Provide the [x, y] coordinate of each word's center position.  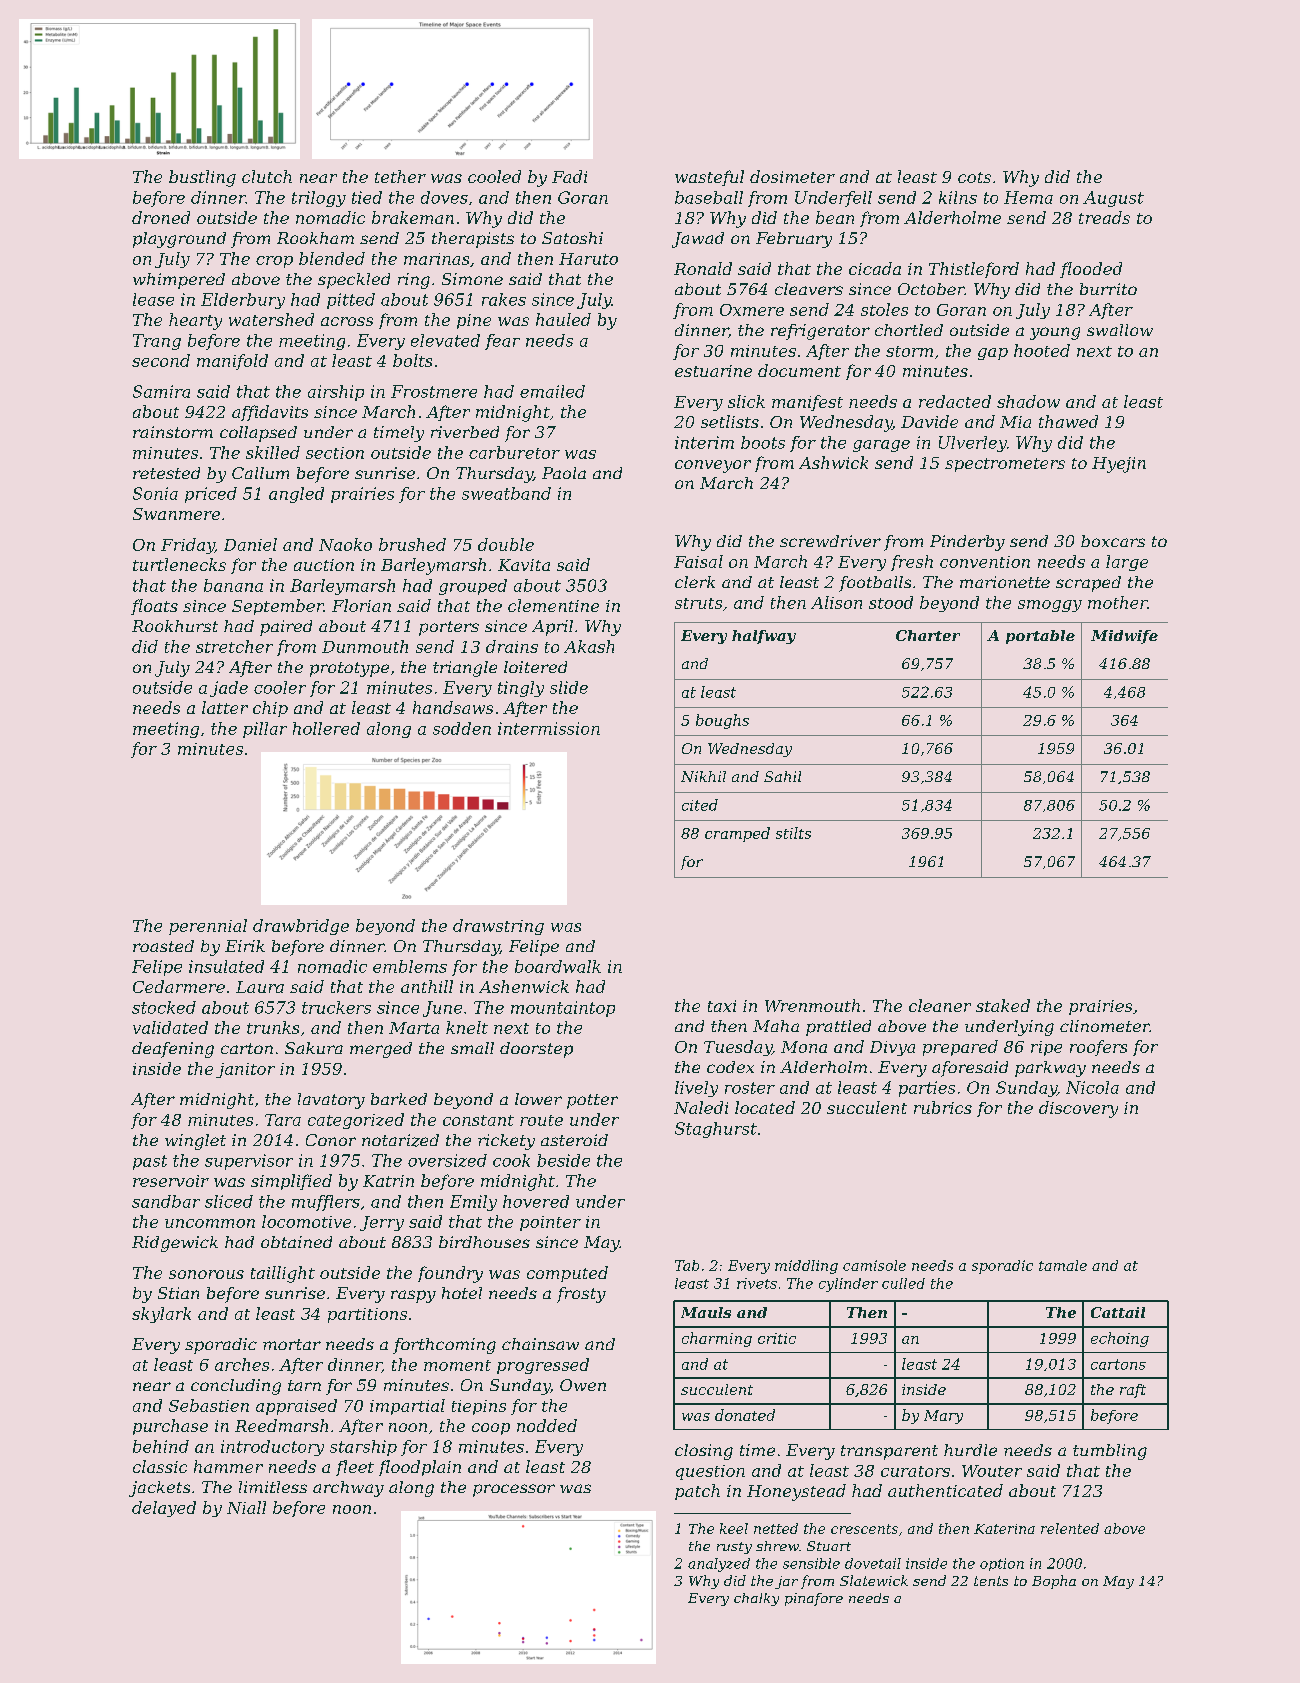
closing [704, 1452]
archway [348, 1489]
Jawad [698, 240]
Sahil [782, 776]
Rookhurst [175, 626]
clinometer [1105, 1026]
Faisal [698, 561]
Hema [1028, 197]
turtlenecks [179, 564]
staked [1003, 1005]
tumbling [1110, 1452]
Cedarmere [179, 986]
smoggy [1050, 606]
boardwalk [558, 966]
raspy [413, 1296]
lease [153, 299]
